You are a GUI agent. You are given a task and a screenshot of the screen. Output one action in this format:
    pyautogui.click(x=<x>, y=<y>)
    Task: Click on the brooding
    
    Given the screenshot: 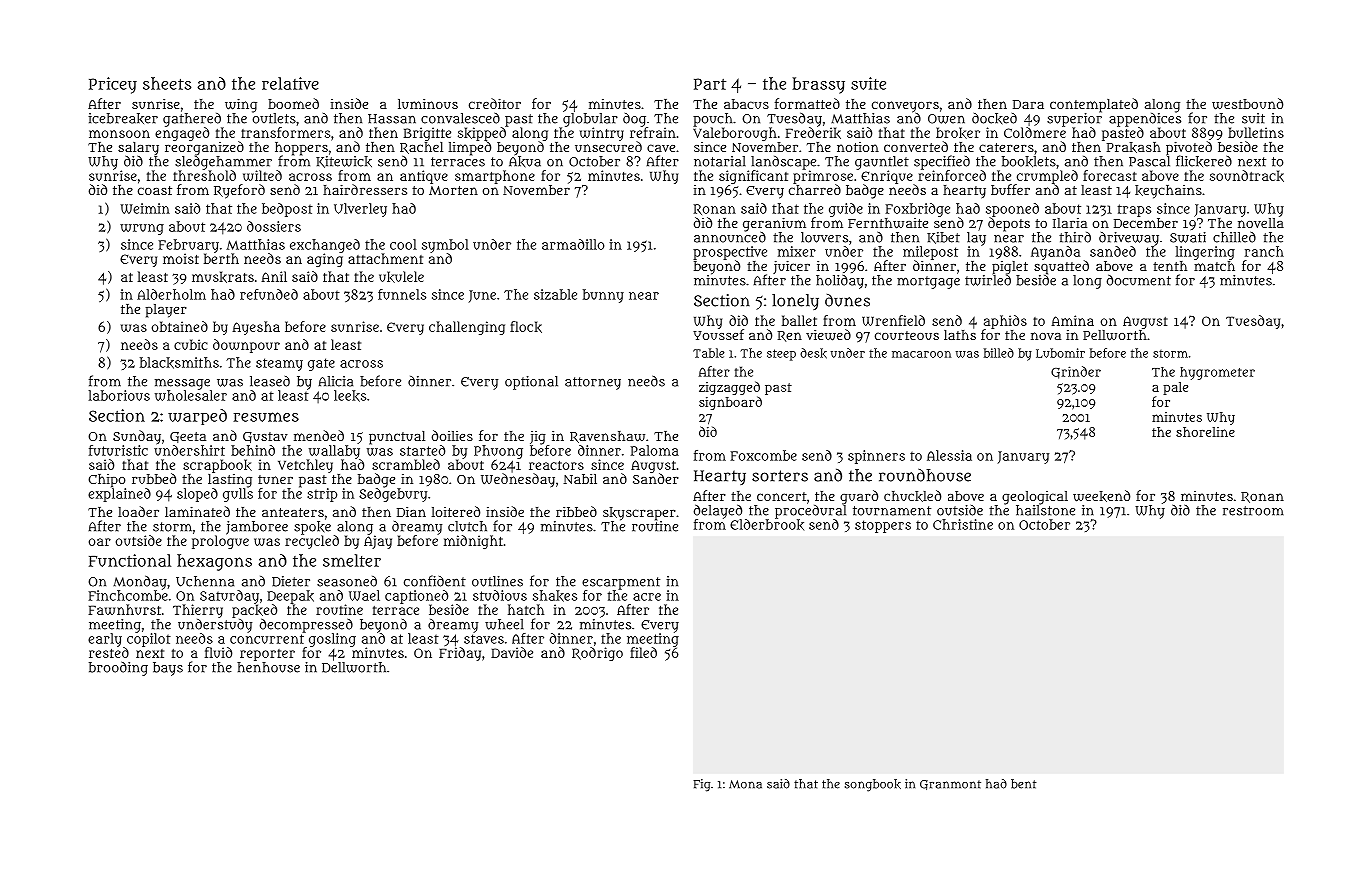 What is the action you would take?
    pyautogui.click(x=118, y=669)
